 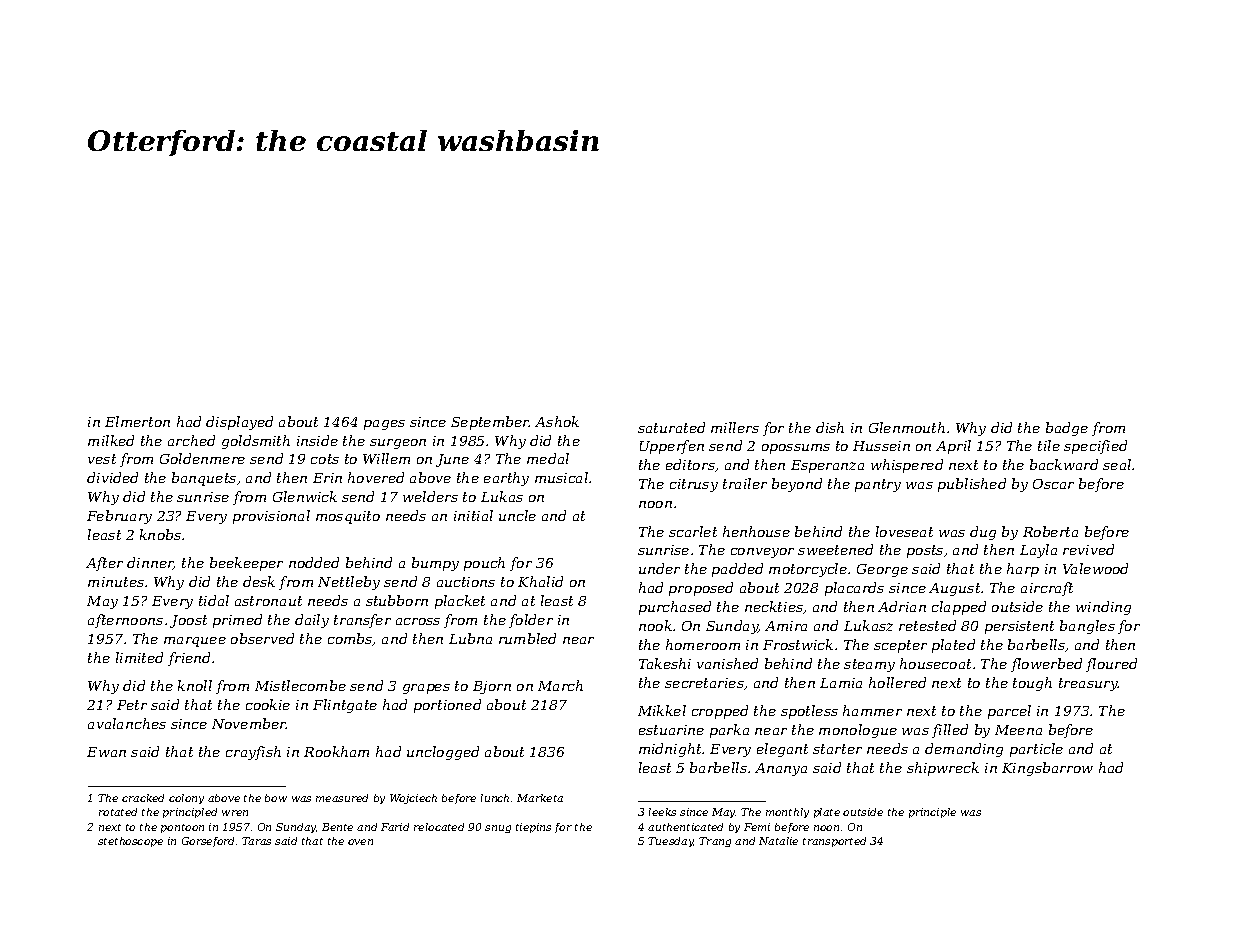 What do you see at coordinates (150, 563) in the screenshot?
I see `dinner` at bounding box center [150, 563].
